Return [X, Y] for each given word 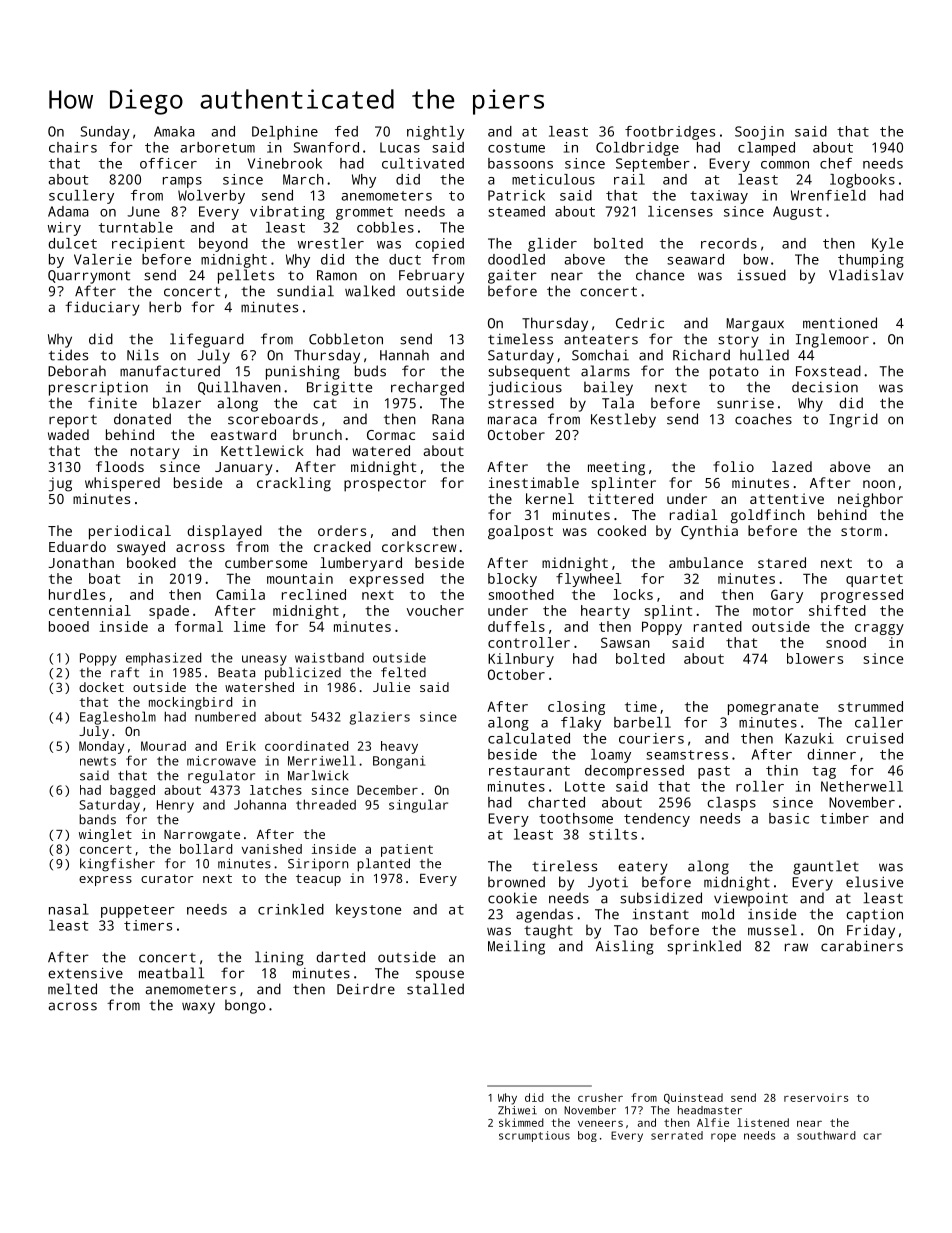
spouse [440, 976]
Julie [391, 687]
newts [98, 761]
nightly [435, 133]
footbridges [670, 133]
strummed [870, 706]
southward [826, 1135]
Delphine [285, 133]
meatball [171, 973]
